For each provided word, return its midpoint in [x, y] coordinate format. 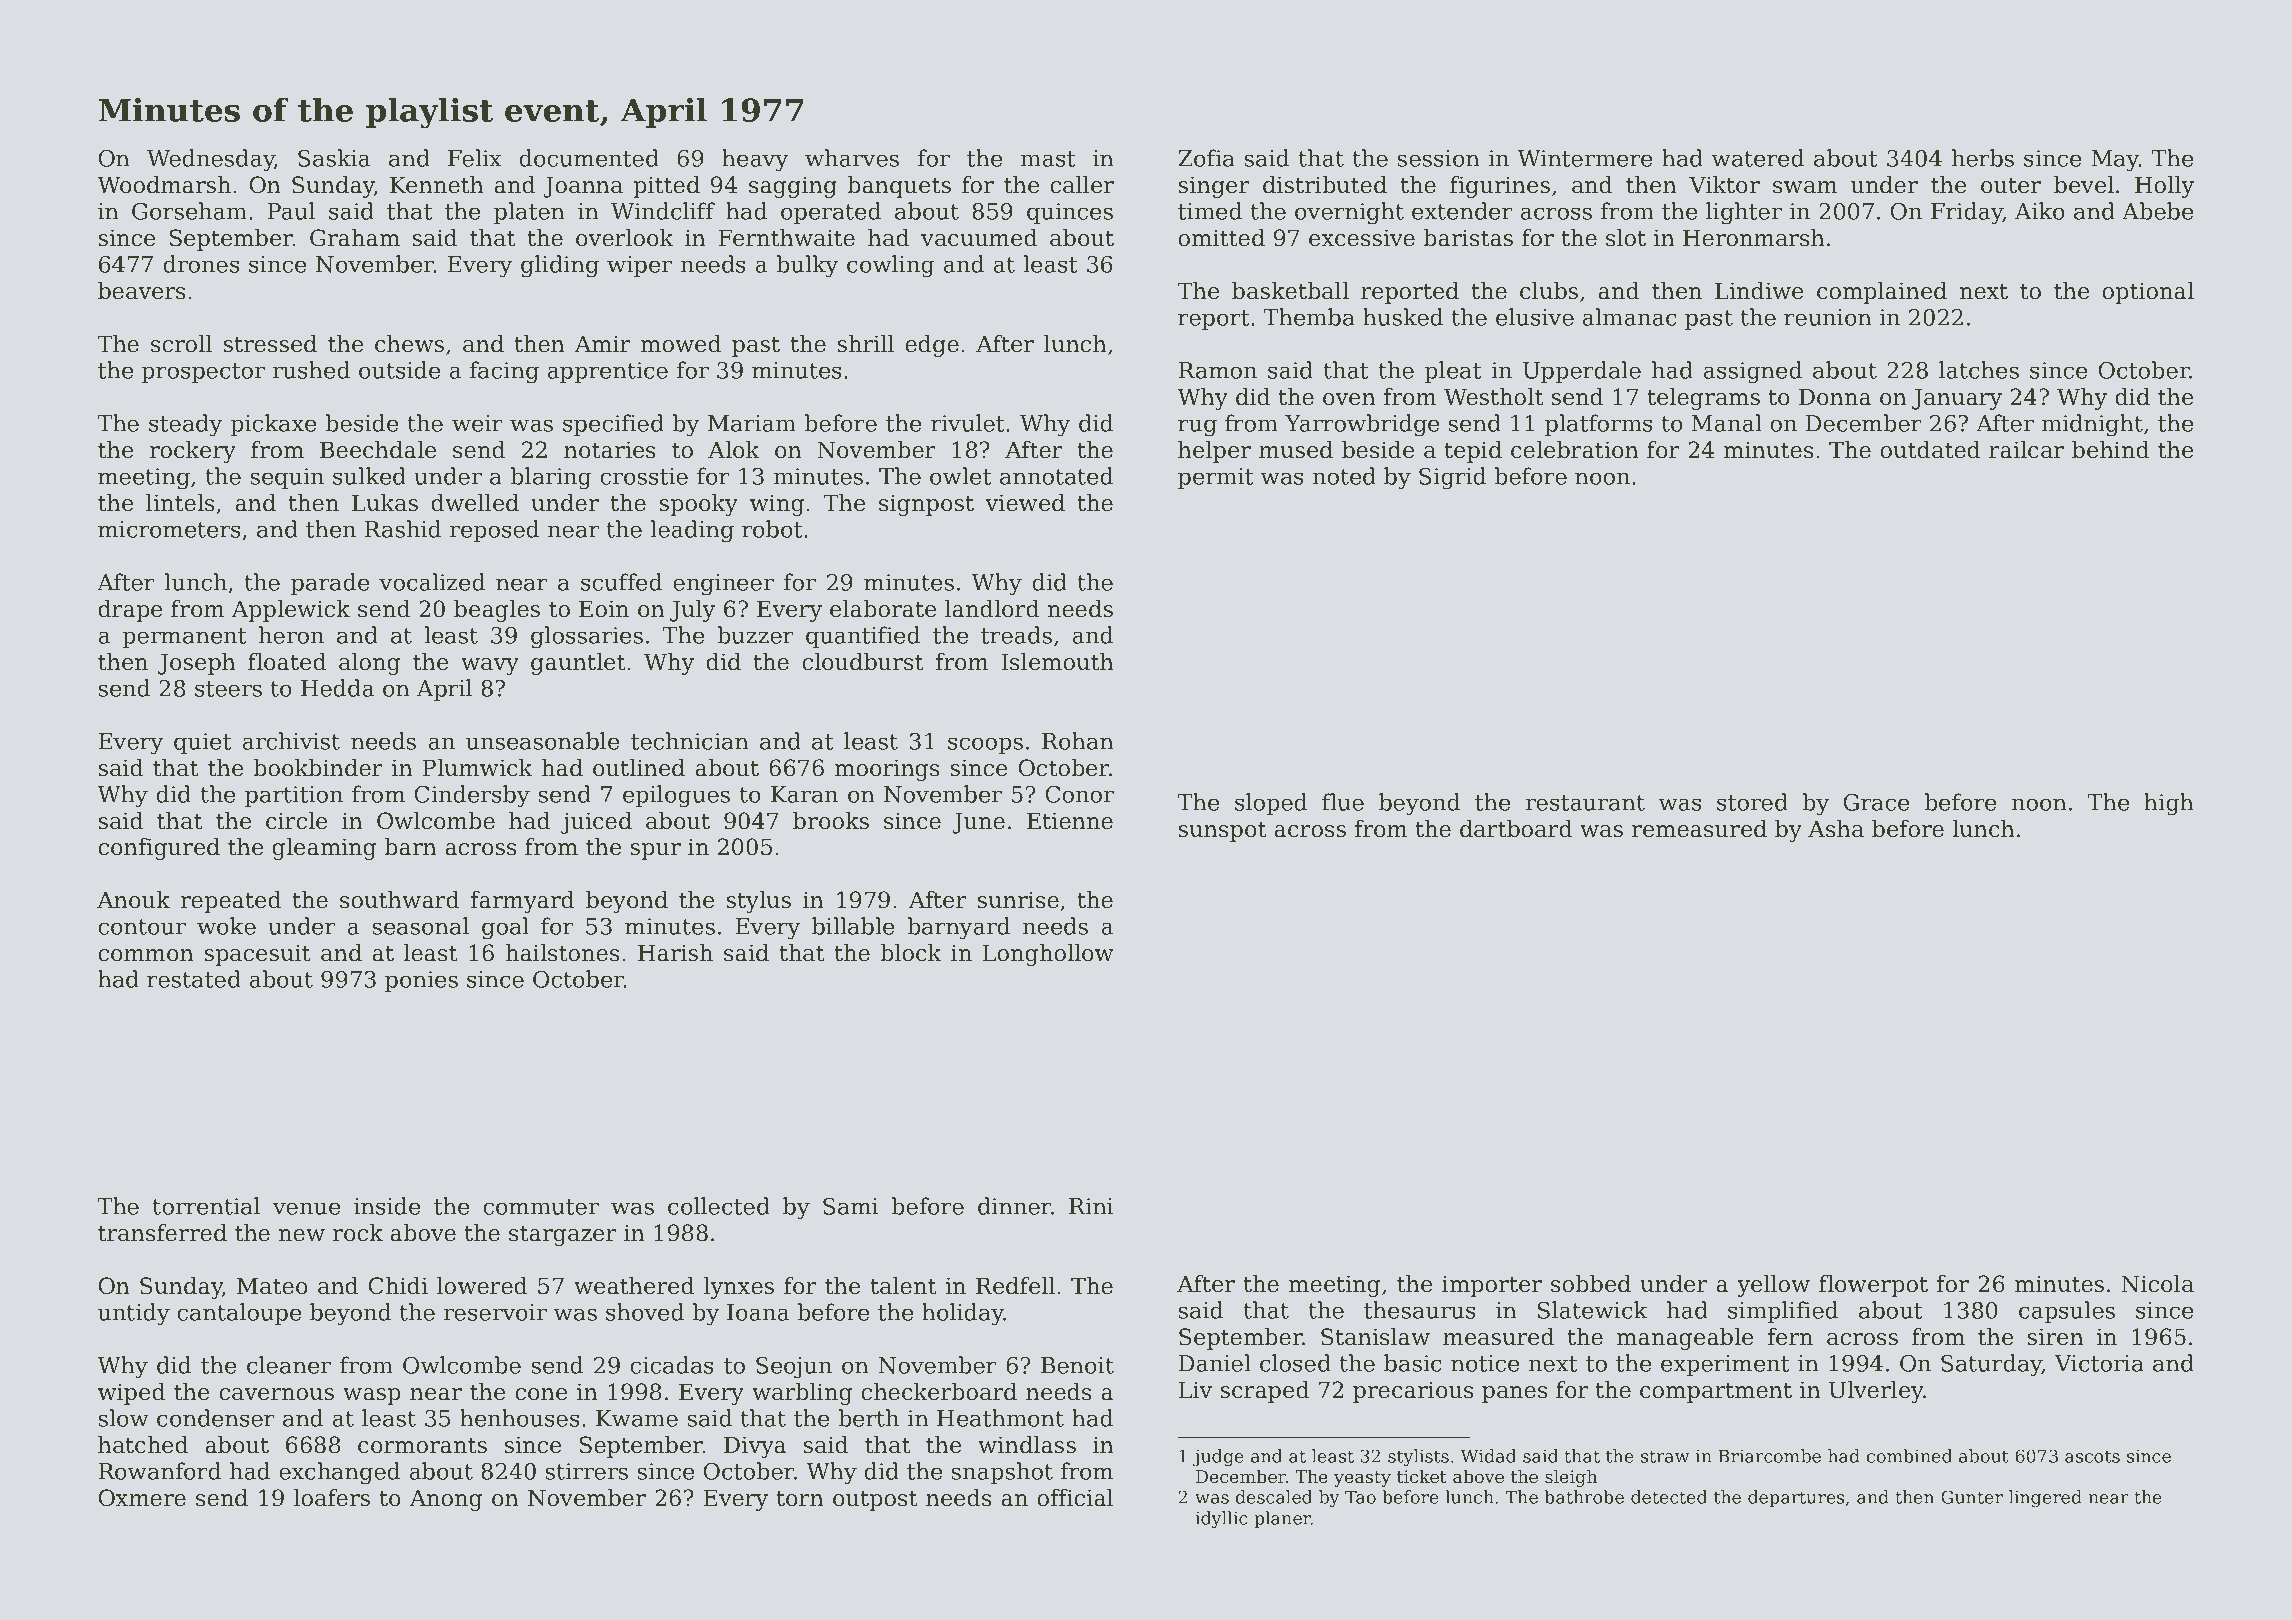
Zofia [1206, 158]
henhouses [520, 1418]
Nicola [2157, 1284]
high [2168, 804]
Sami [850, 1206]
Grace [1876, 802]
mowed [681, 344]
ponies [421, 981]
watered [1758, 158]
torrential [206, 1206]
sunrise [1018, 900]
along [369, 664]
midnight [2092, 425]
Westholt [1493, 397]
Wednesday [211, 160]
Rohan [1077, 741]
